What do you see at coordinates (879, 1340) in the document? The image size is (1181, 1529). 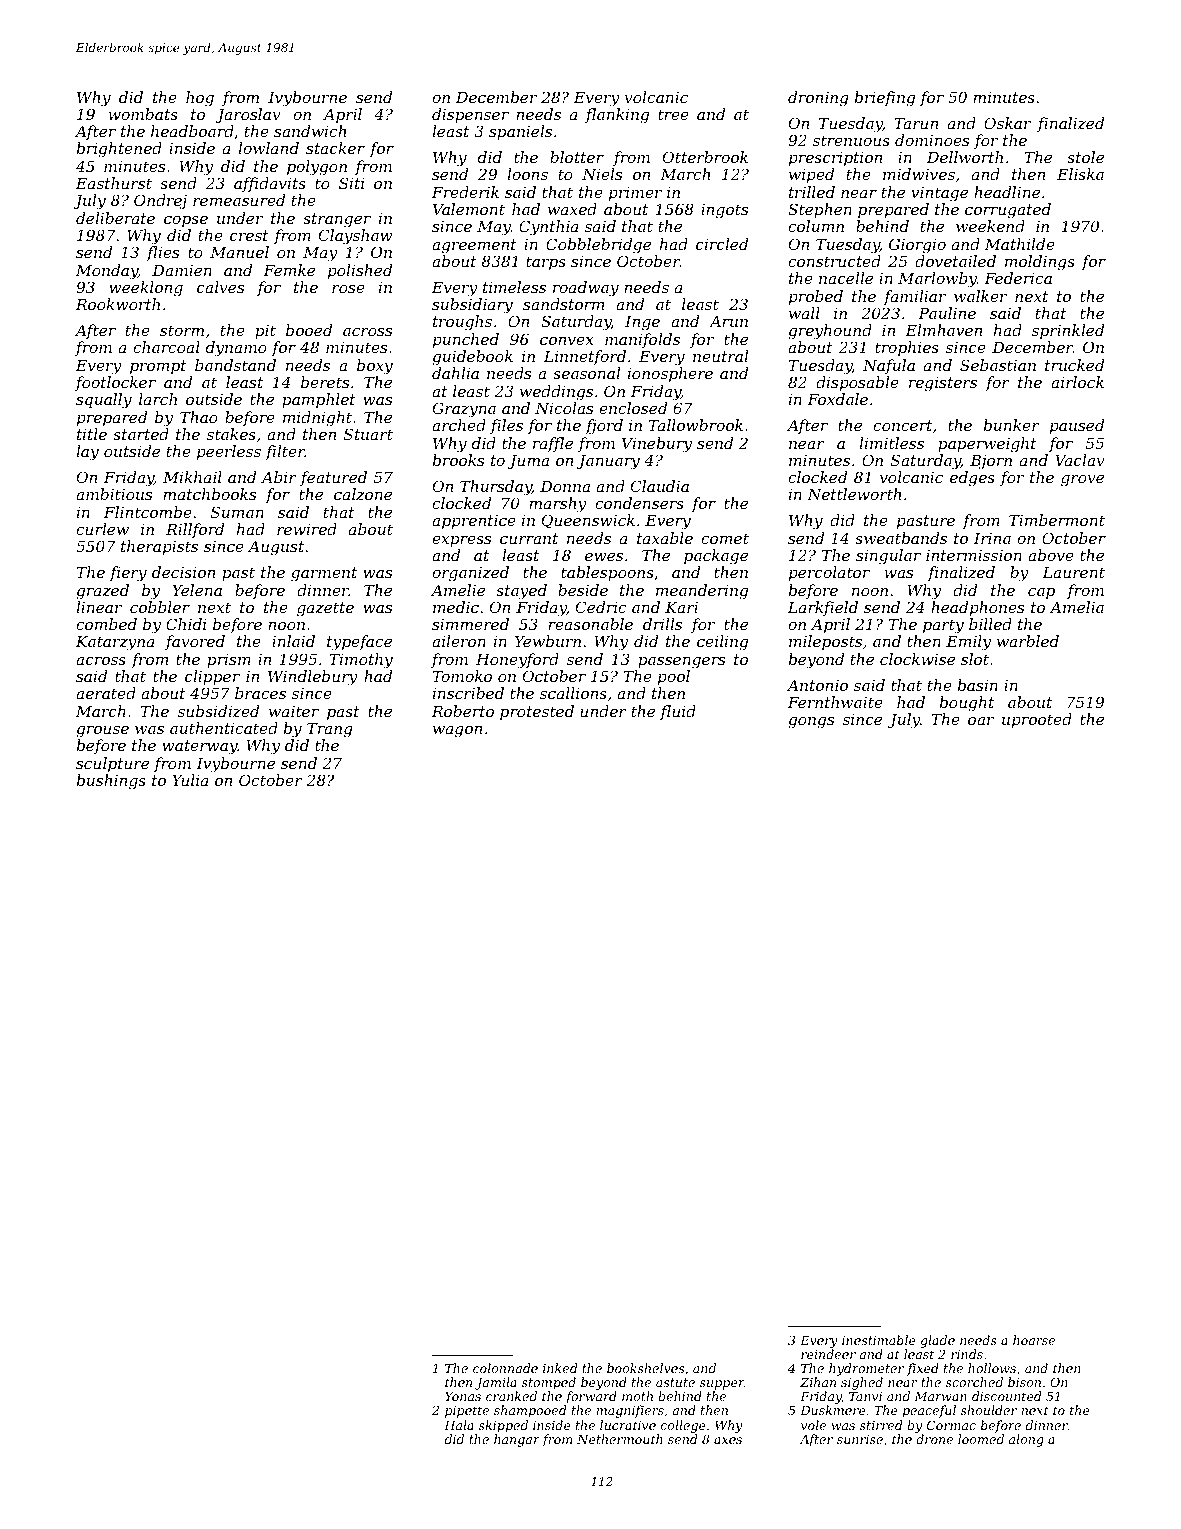 I see `inestimable` at bounding box center [879, 1340].
